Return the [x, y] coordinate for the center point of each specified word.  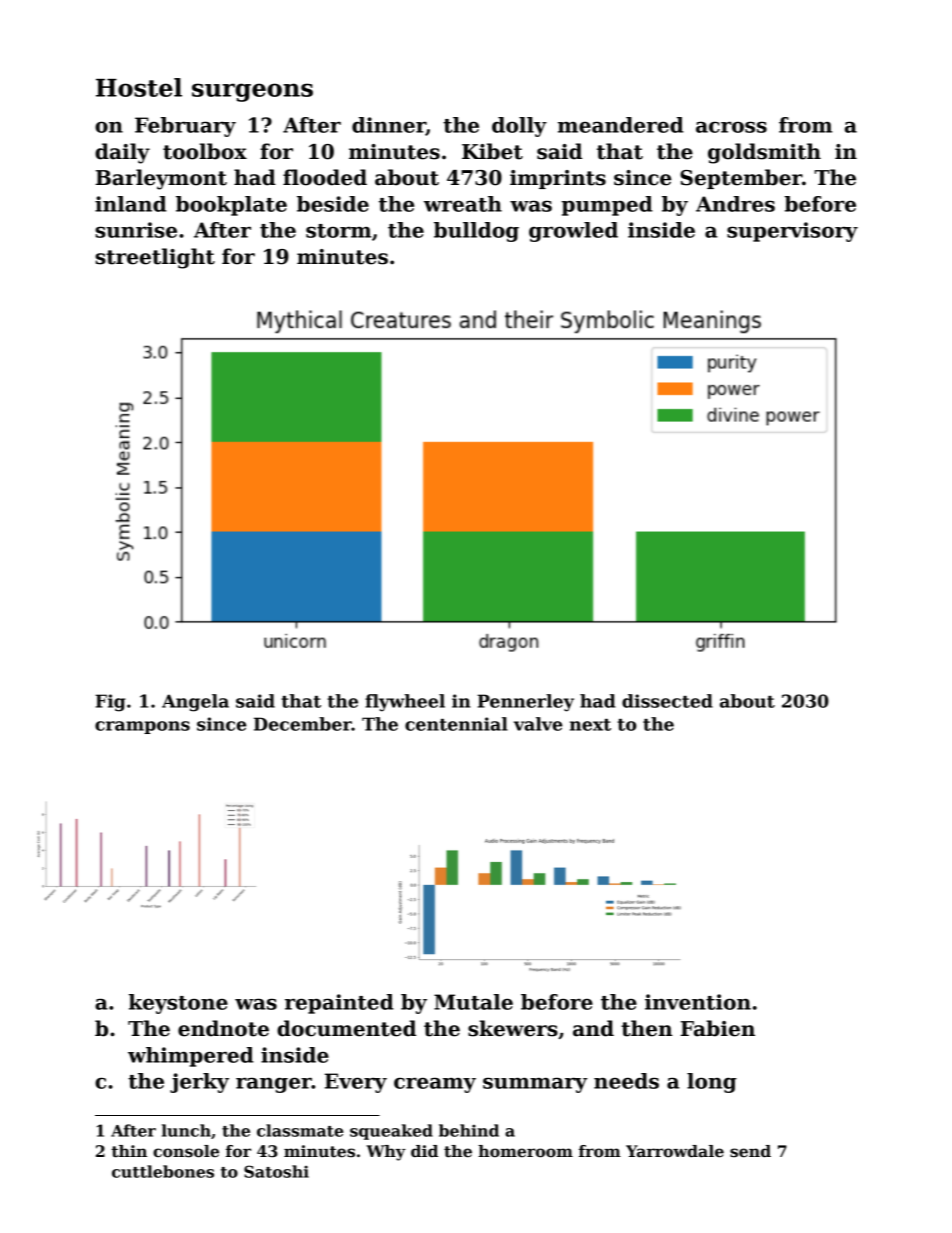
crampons [142, 727]
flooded [325, 177]
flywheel [405, 703]
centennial [456, 724]
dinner [389, 126]
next [590, 725]
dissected [667, 701]
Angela [195, 703]
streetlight [155, 258]
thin [129, 1151]
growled [573, 232]
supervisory [792, 232]
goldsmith [764, 153]
